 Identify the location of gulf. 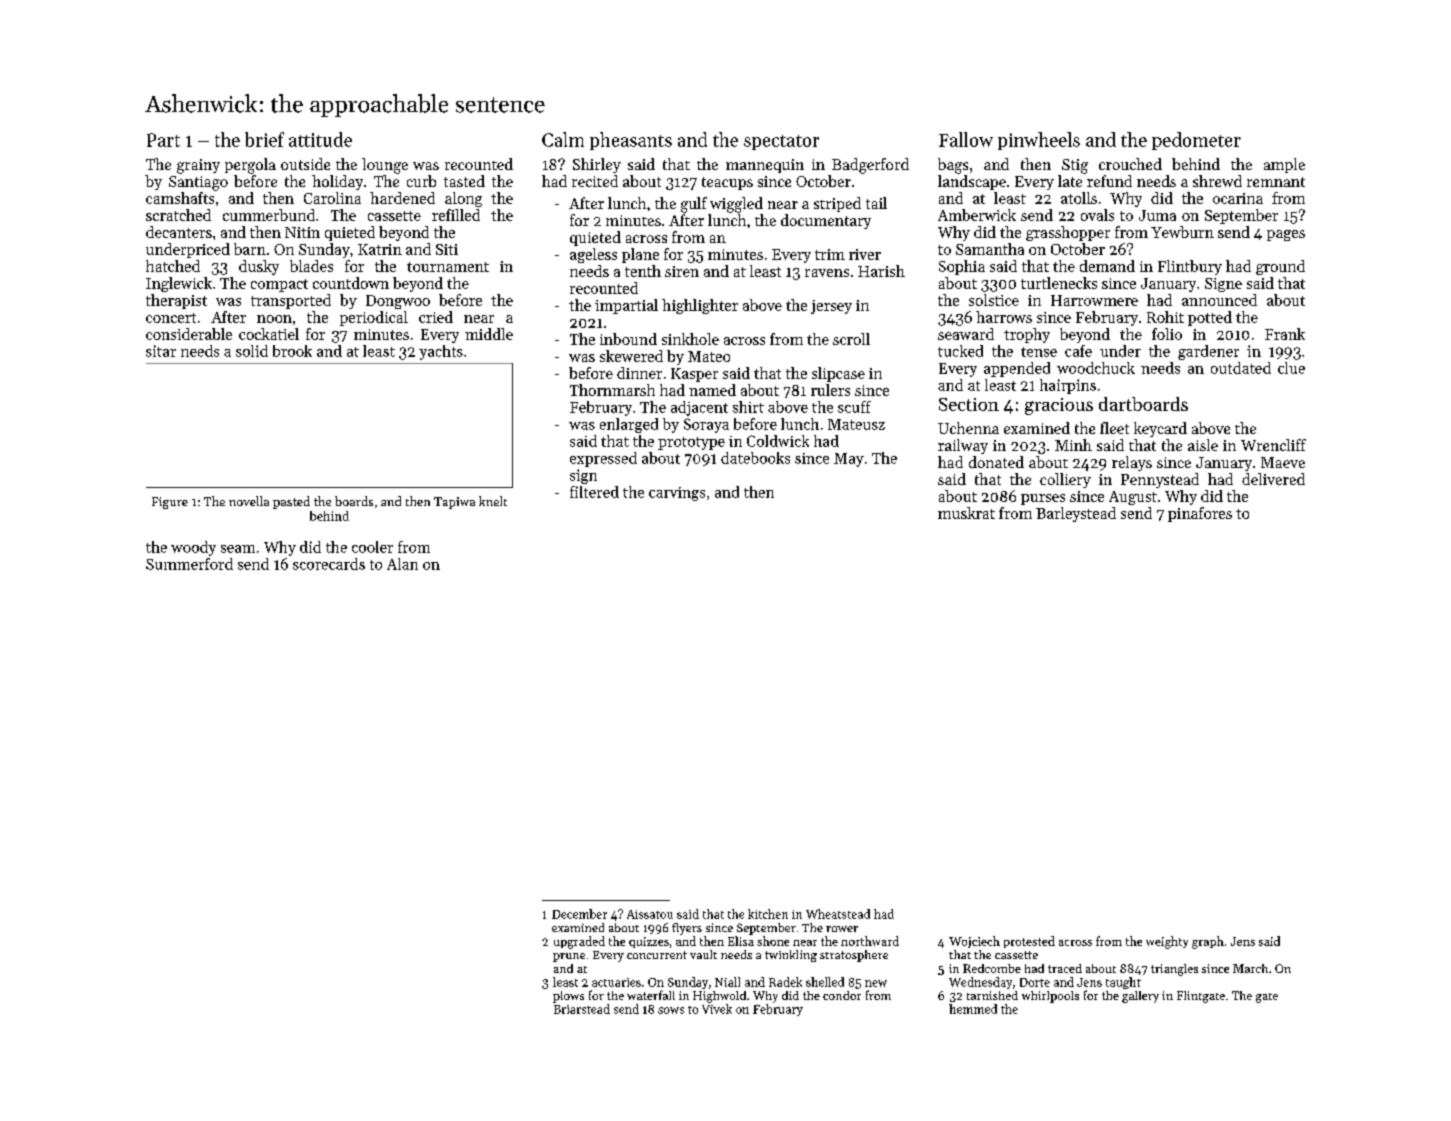
(694, 205).
